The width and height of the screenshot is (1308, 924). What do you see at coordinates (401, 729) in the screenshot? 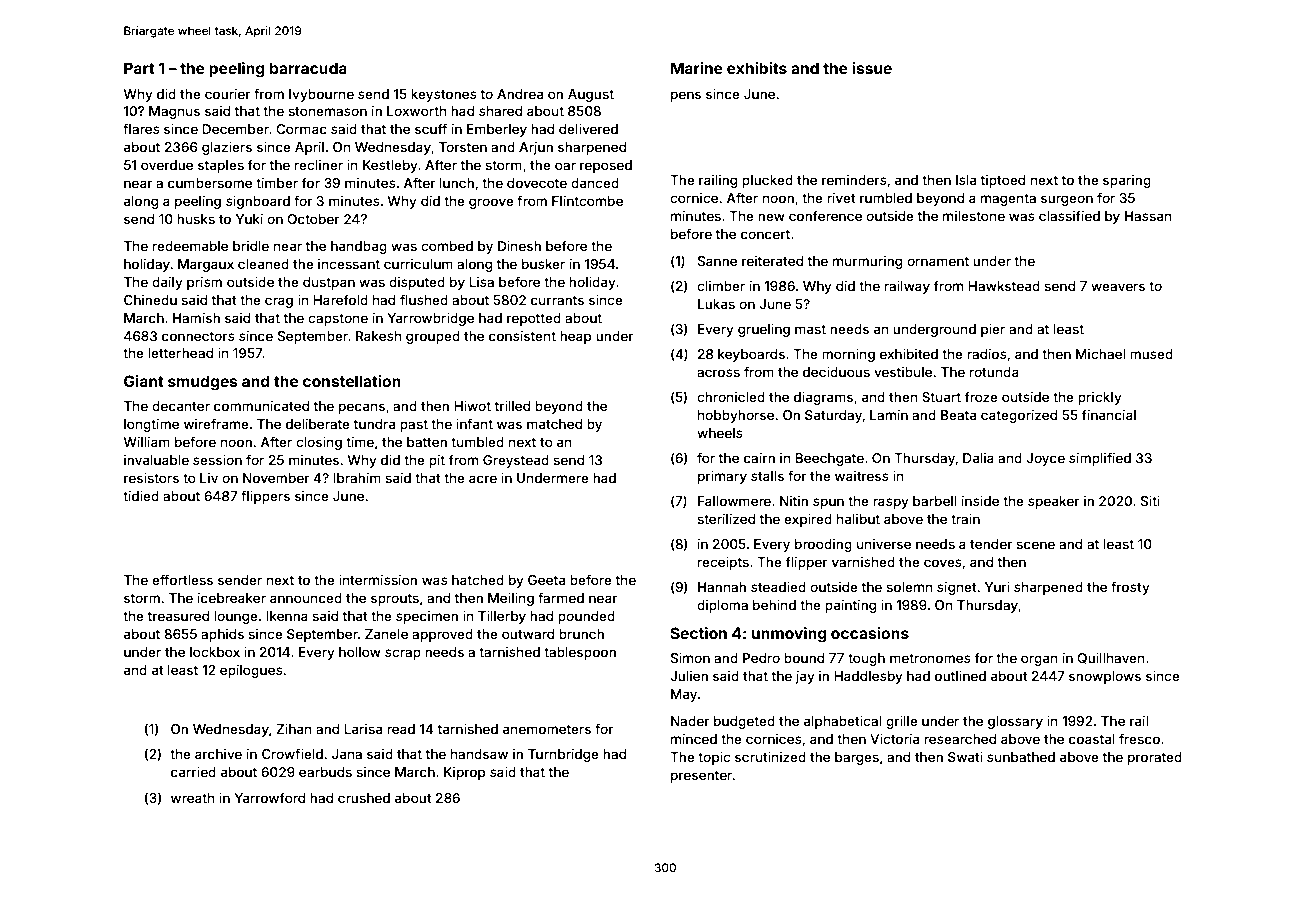
I see `read` at bounding box center [401, 729].
